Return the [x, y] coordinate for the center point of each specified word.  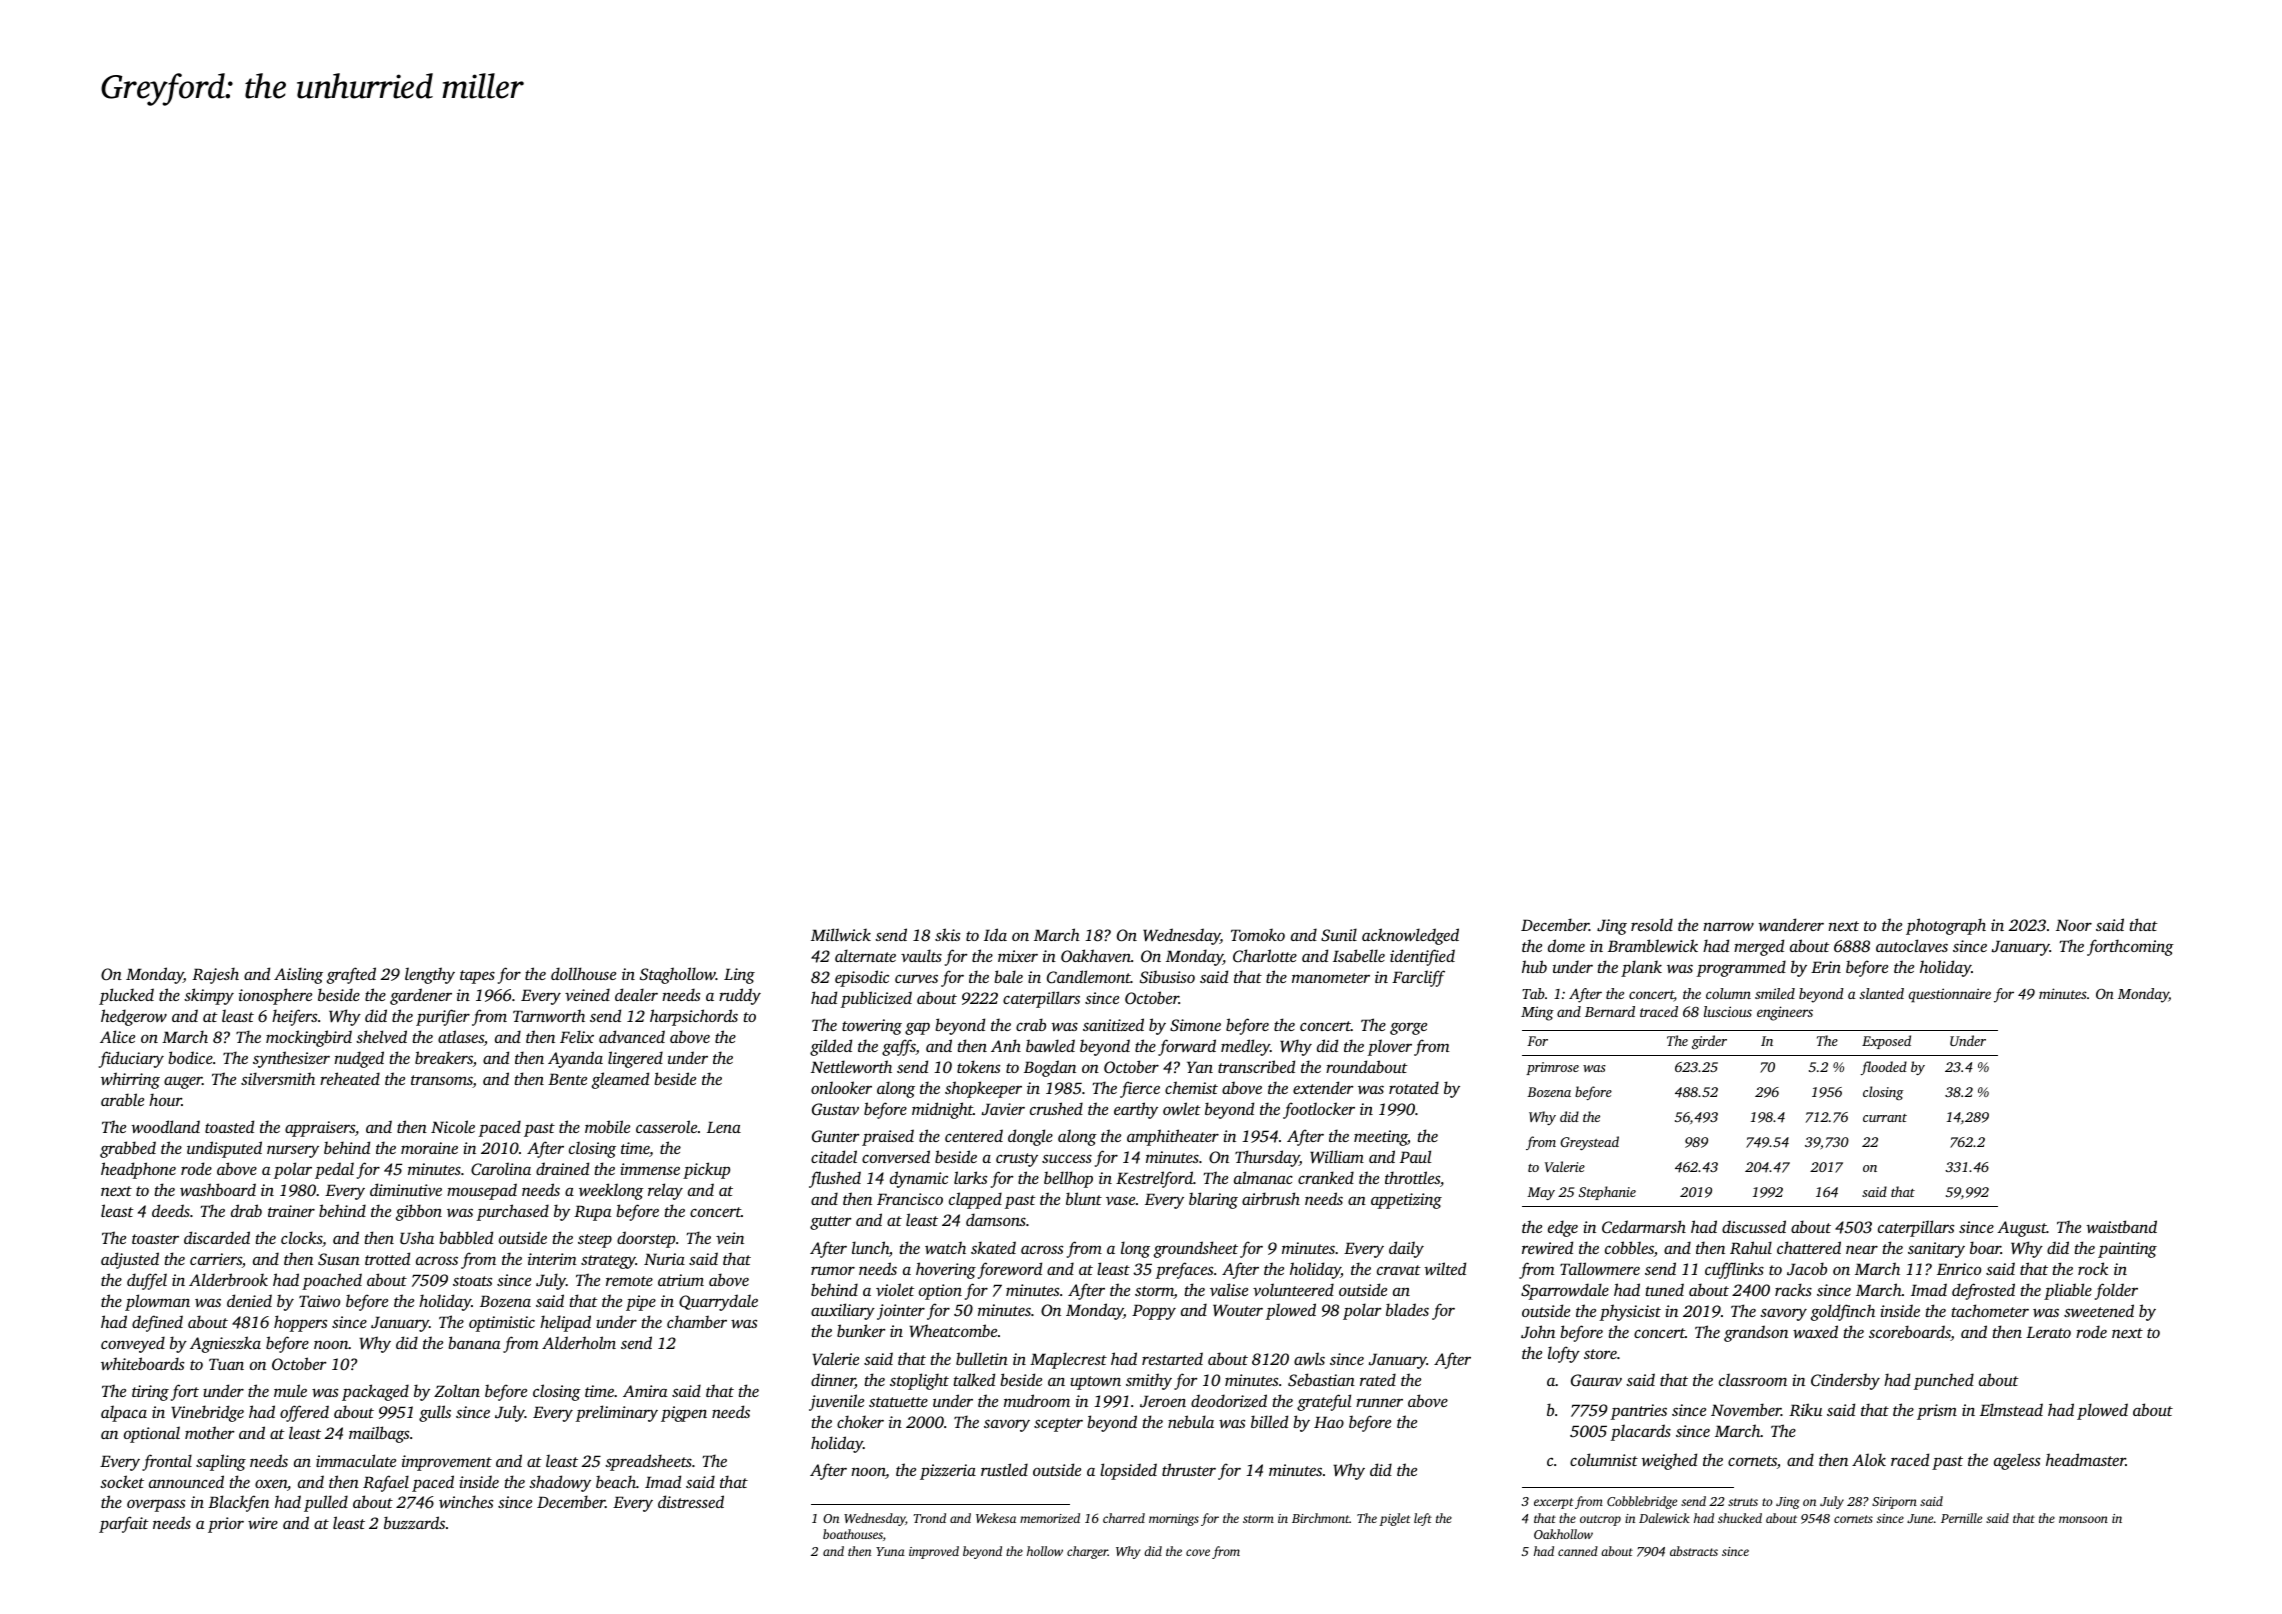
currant [1885, 1118]
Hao [1329, 1422]
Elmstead [2011, 1409]
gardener [421, 996]
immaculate [356, 1460]
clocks [302, 1239]
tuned [1665, 1289]
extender [1323, 1087]
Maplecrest [1068, 1360]
